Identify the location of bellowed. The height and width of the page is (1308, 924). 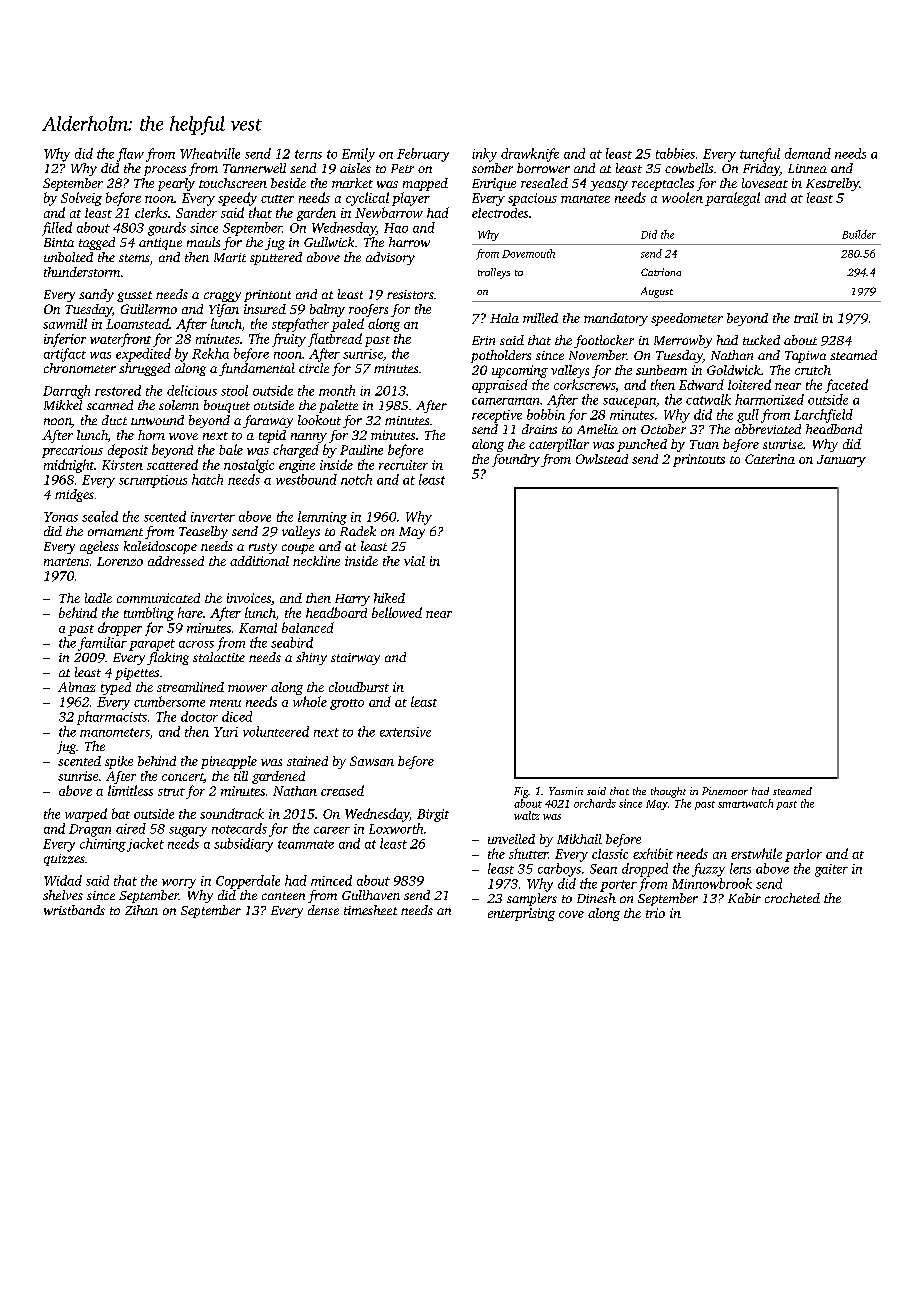
(397, 612).
